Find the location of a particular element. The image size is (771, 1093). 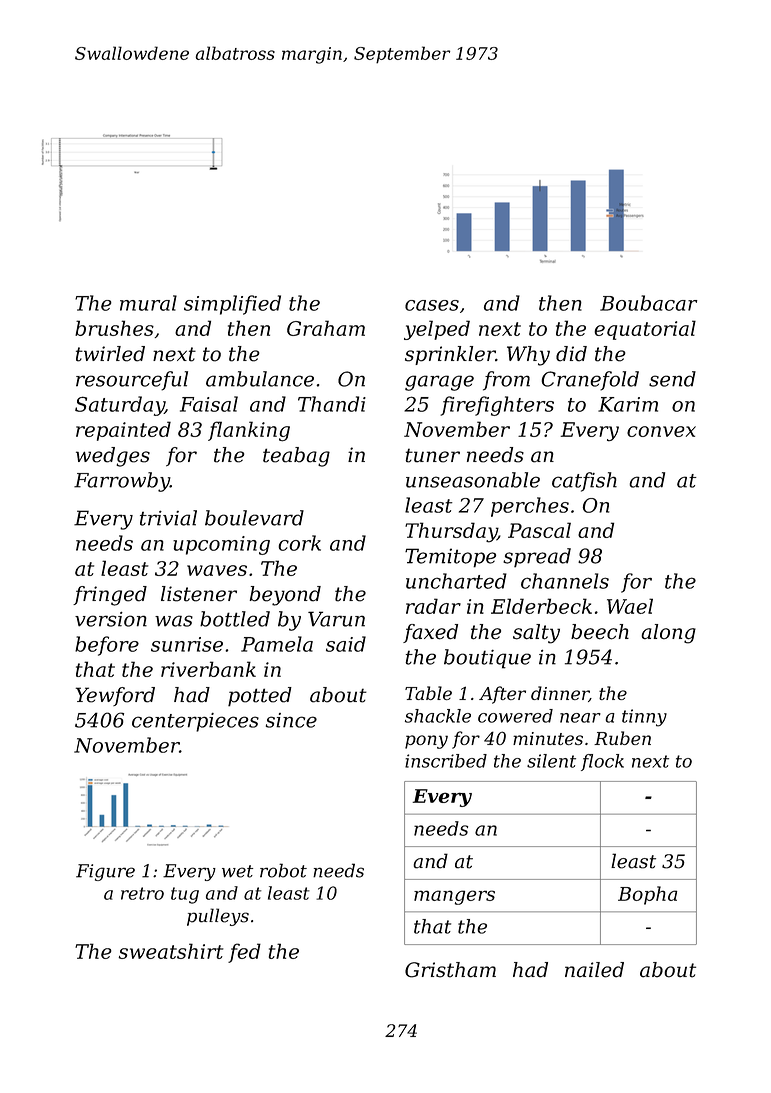

teabag is located at coordinates (296, 457).
